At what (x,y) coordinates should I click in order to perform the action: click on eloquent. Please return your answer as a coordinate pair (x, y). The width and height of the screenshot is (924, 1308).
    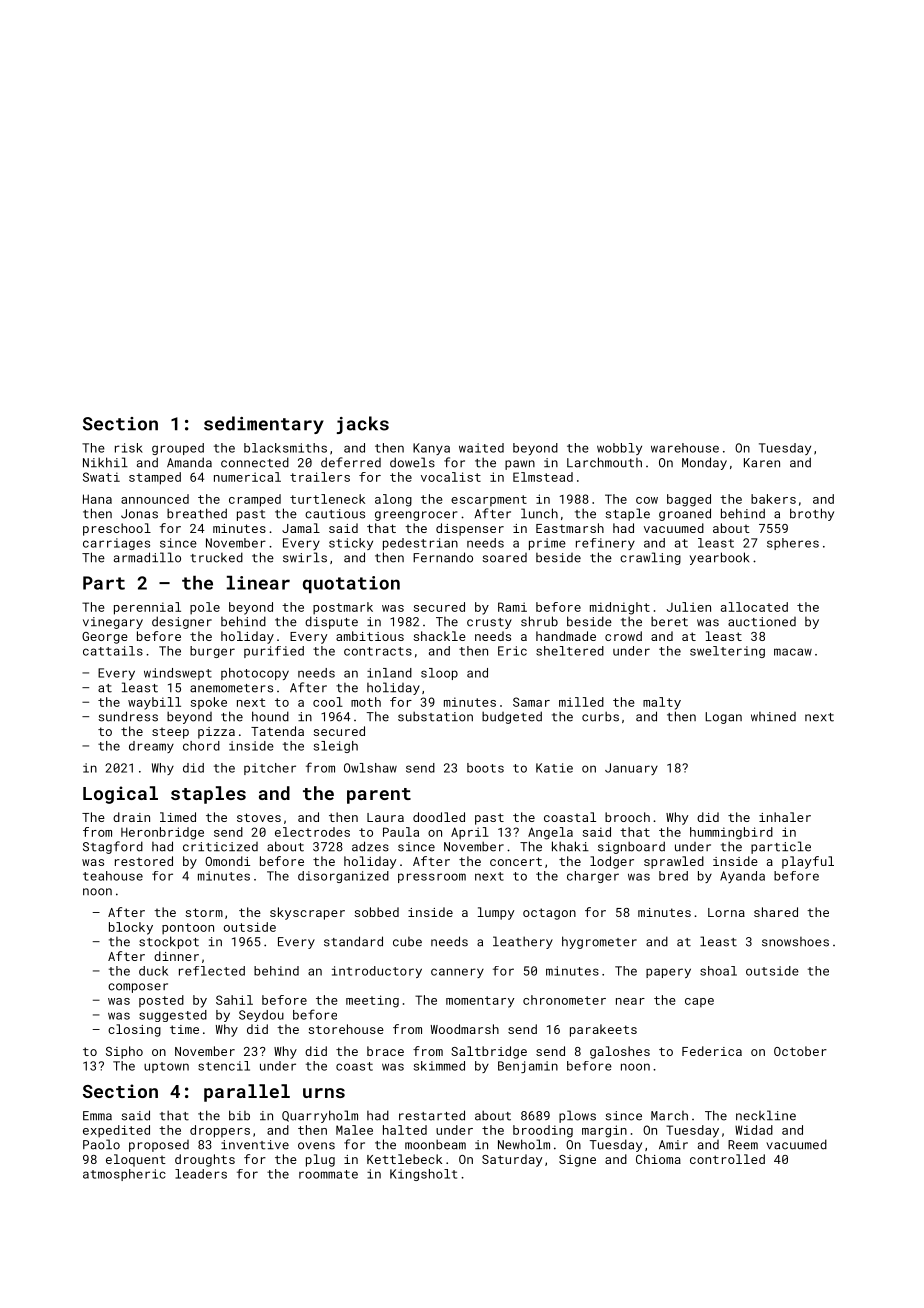
    Looking at the image, I should click on (136, 1160).
